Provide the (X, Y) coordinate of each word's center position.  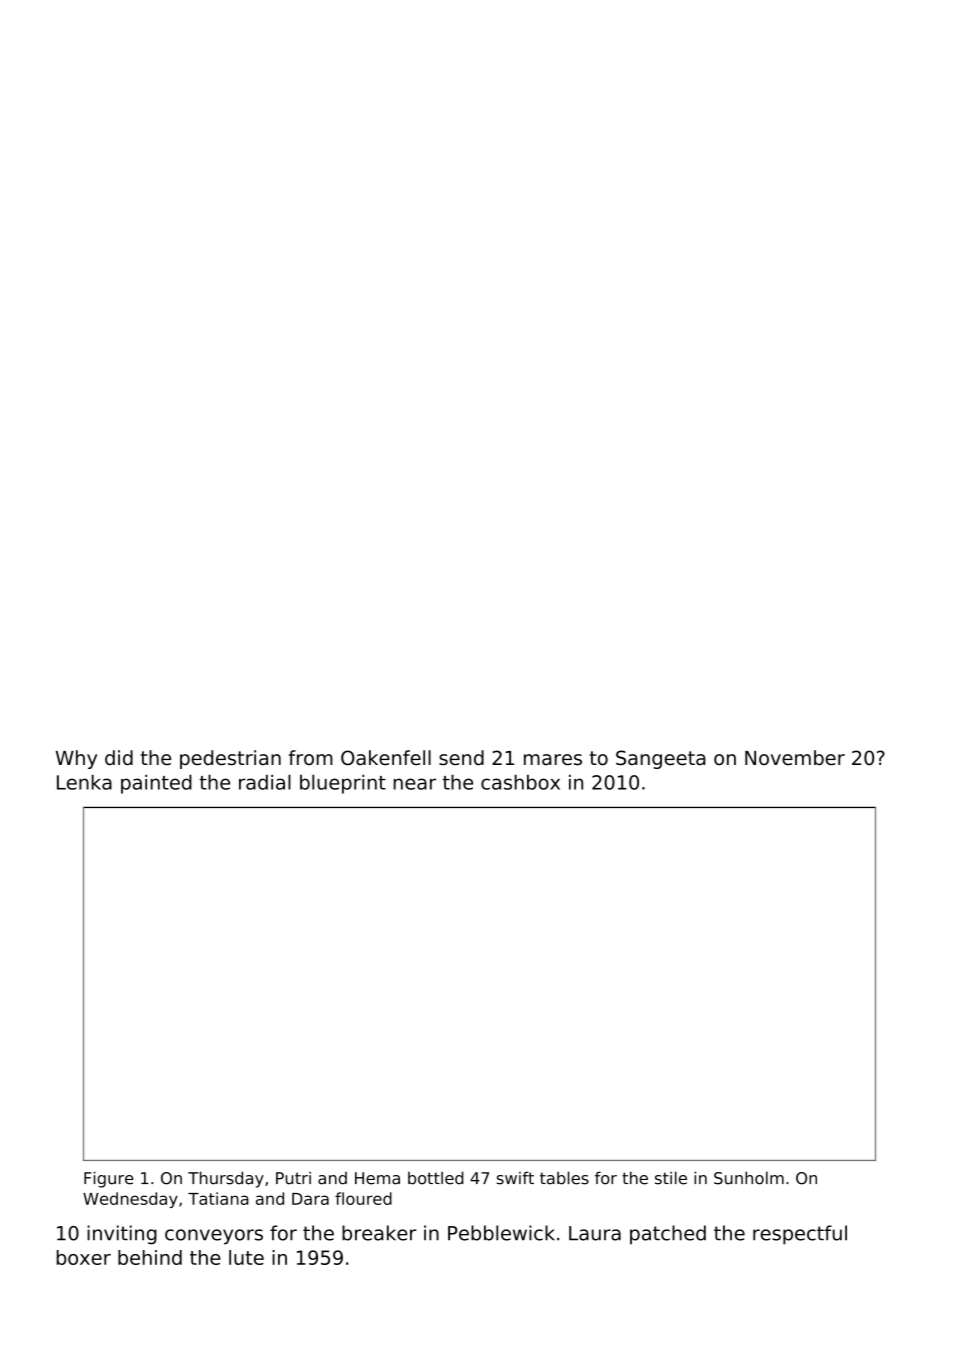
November (795, 758)
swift (515, 1178)
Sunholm (749, 1178)
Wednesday (130, 1200)
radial (265, 782)
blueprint (343, 784)
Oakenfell (386, 758)
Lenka (84, 782)
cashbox (520, 782)
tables (564, 1178)
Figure (109, 1179)
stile (671, 1178)
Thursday (226, 1179)
